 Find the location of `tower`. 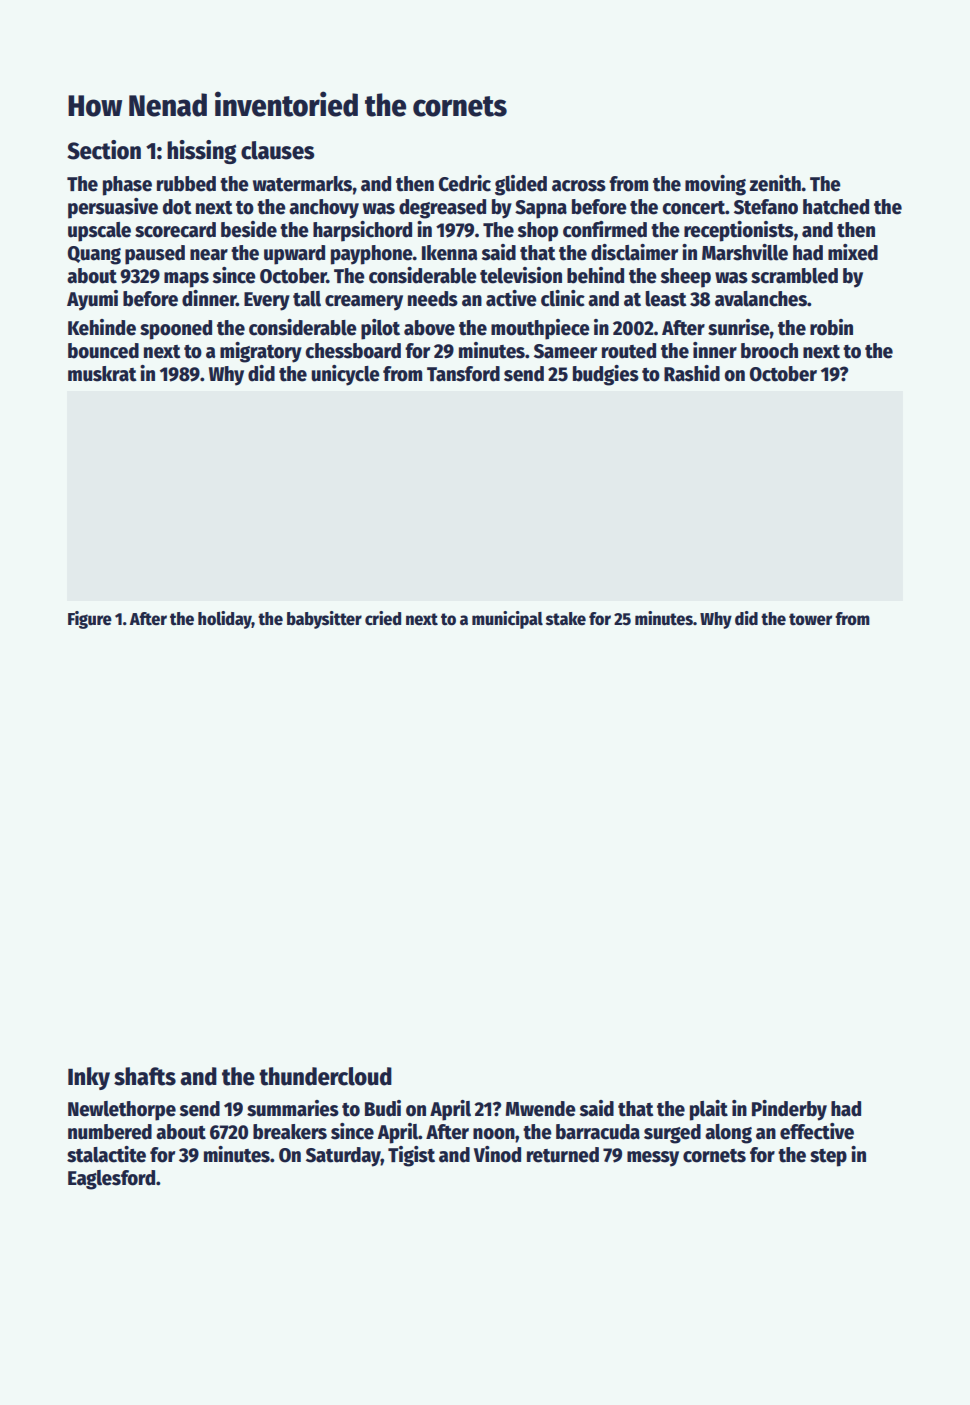

tower is located at coordinates (810, 619).
